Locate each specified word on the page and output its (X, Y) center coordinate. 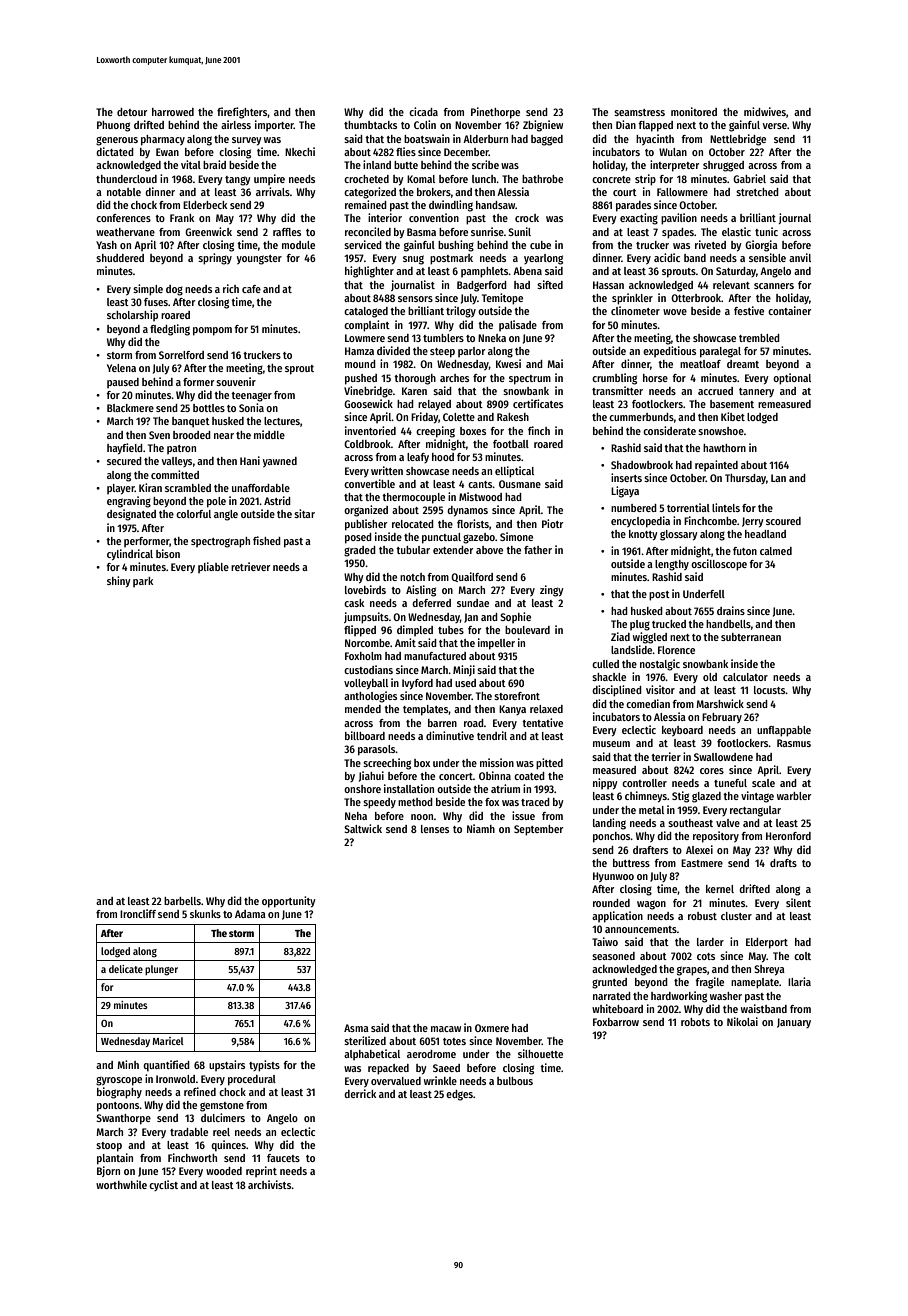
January (794, 1023)
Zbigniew (543, 126)
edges (459, 1095)
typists (264, 1066)
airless (236, 124)
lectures (282, 421)
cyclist (163, 1185)
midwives (765, 111)
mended (363, 709)
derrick (360, 1093)
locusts (770, 690)
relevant (731, 285)
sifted (550, 284)
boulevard (527, 630)
